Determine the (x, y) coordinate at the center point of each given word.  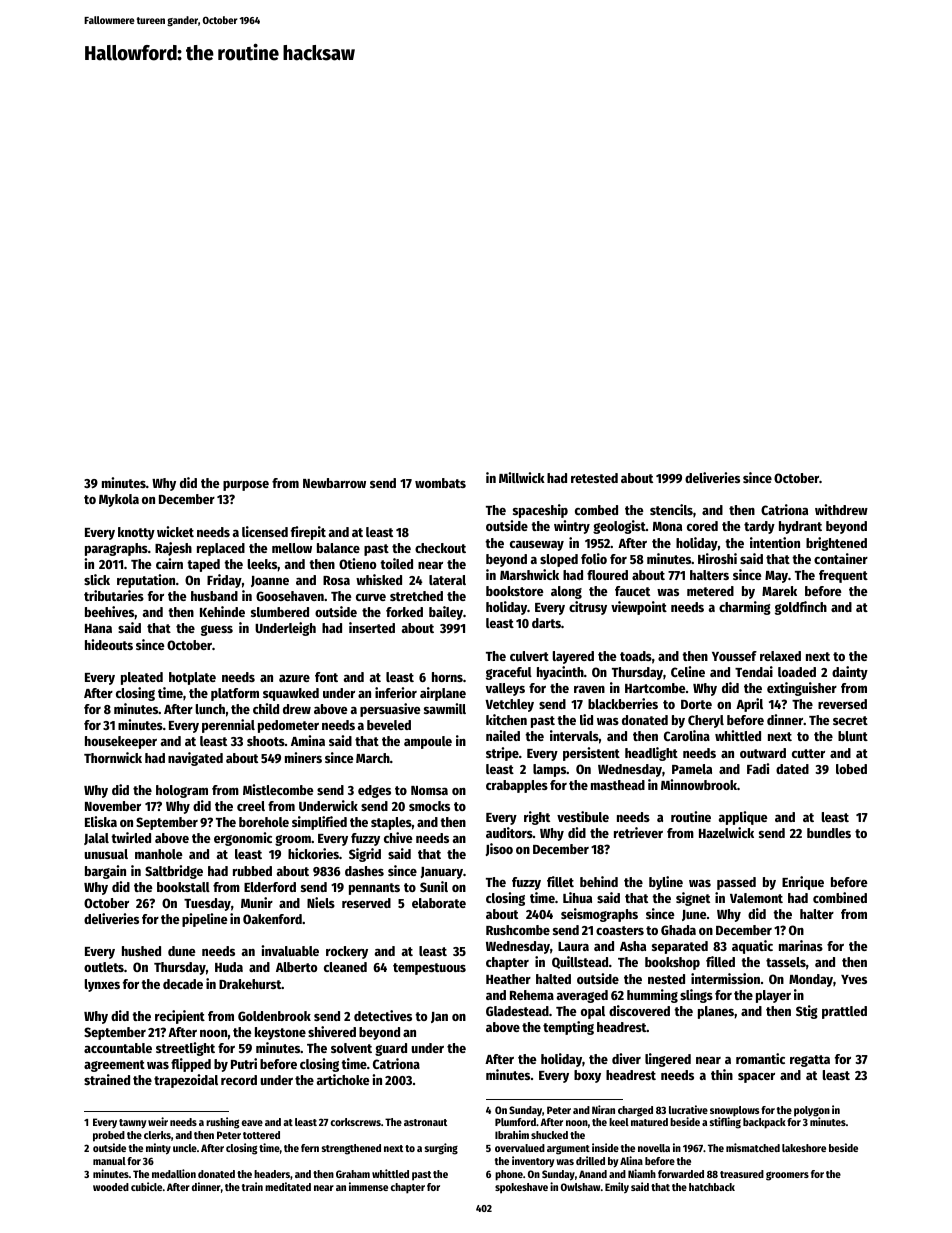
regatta (810, 1061)
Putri (244, 1063)
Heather (508, 979)
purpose (246, 486)
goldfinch (801, 608)
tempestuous (429, 969)
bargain (105, 872)
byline (666, 883)
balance (338, 548)
